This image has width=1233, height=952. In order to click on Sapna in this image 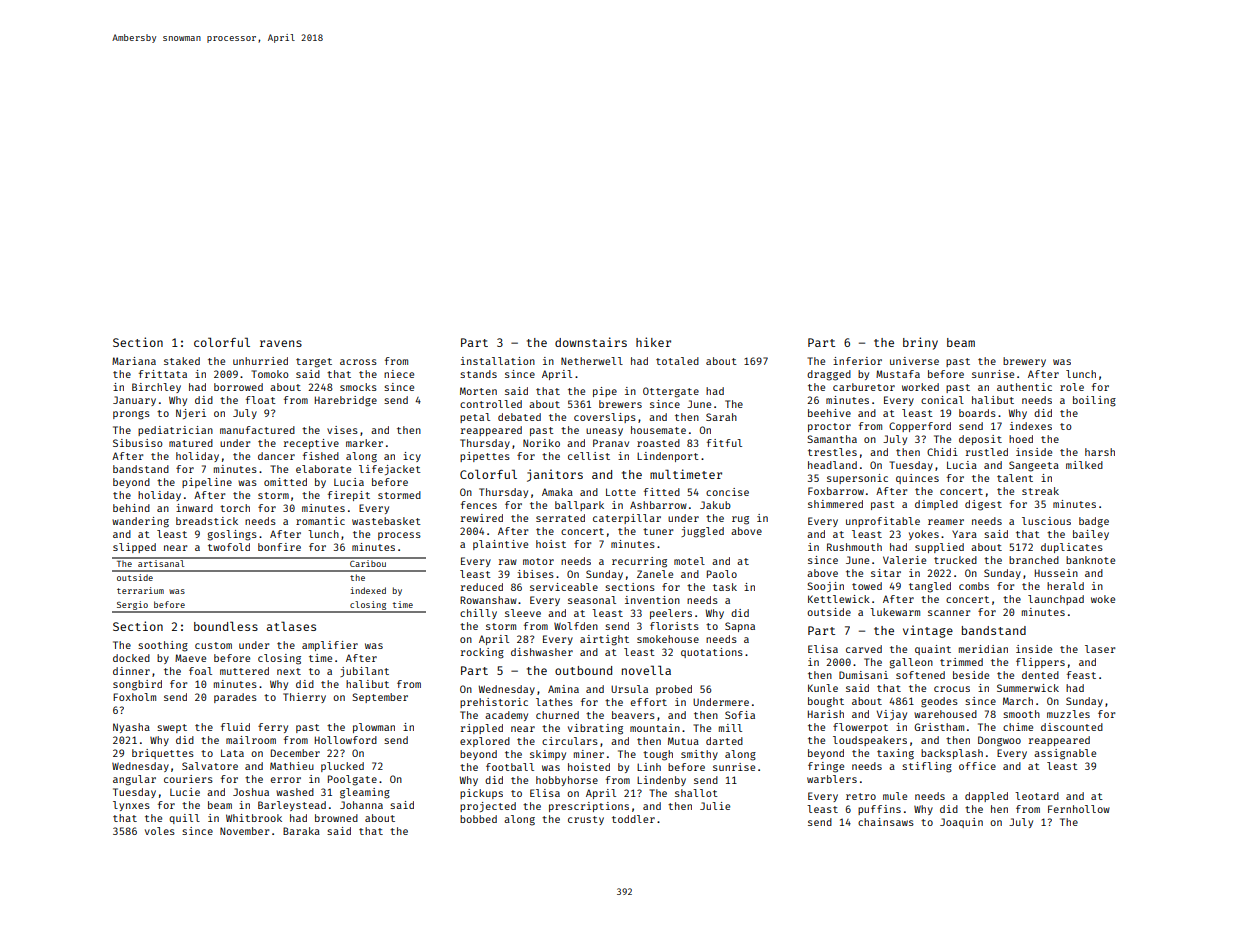, I will do `click(740, 627)`.
